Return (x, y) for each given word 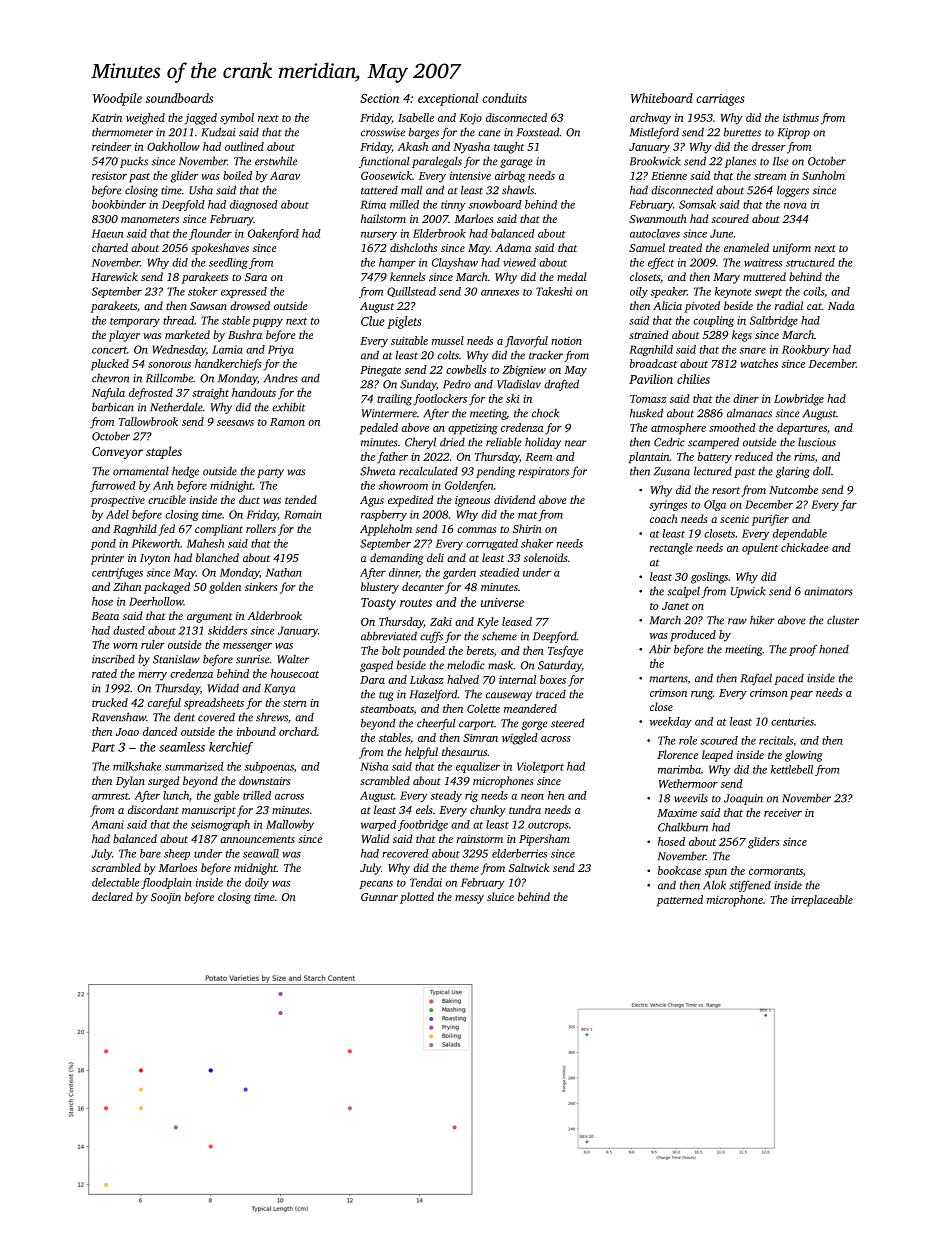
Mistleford (654, 133)
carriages (720, 100)
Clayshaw (455, 263)
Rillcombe (169, 378)
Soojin (166, 898)
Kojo (470, 119)
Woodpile (117, 99)
